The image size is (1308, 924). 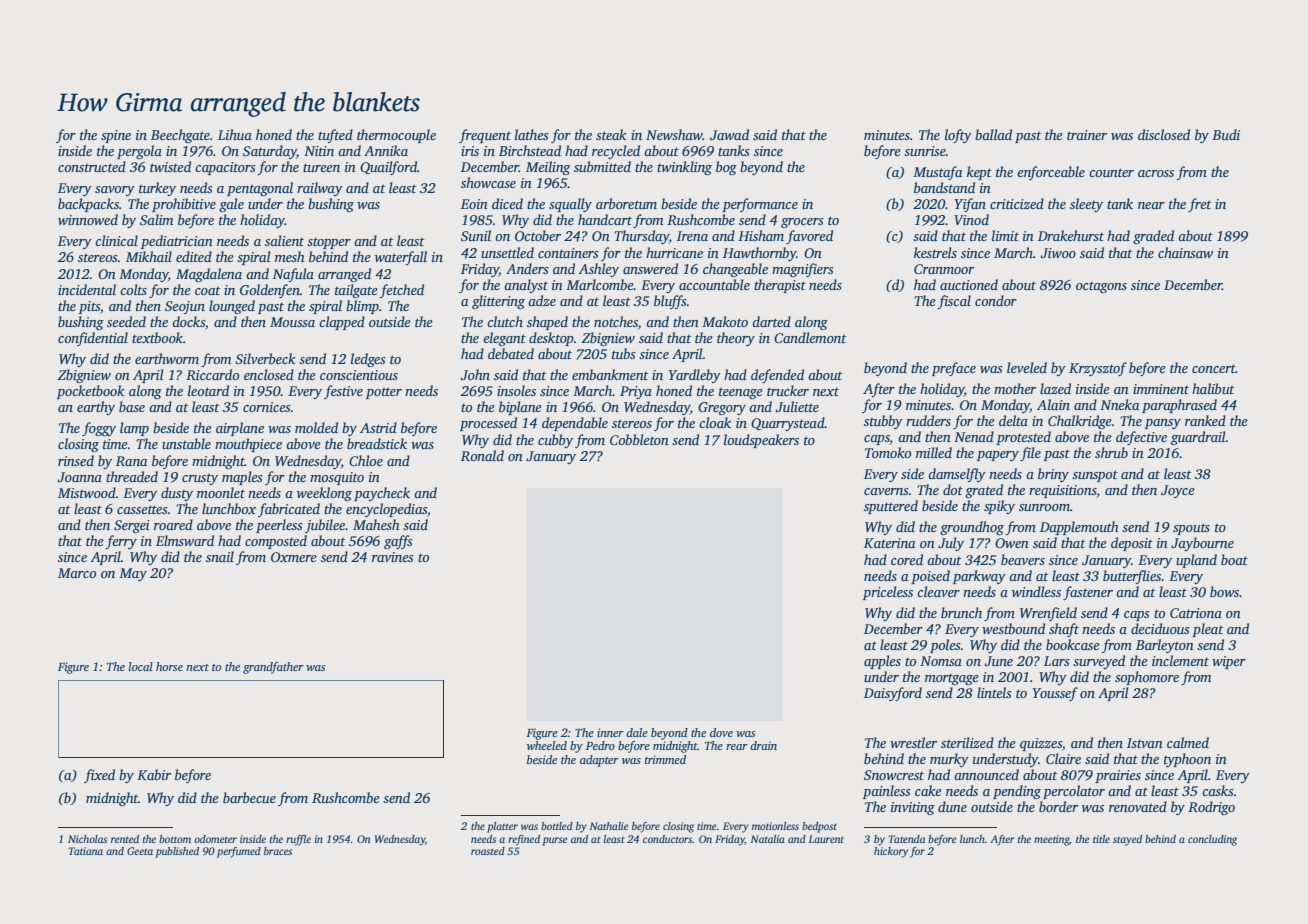 I want to click on grandfather, so click(x=273, y=668).
